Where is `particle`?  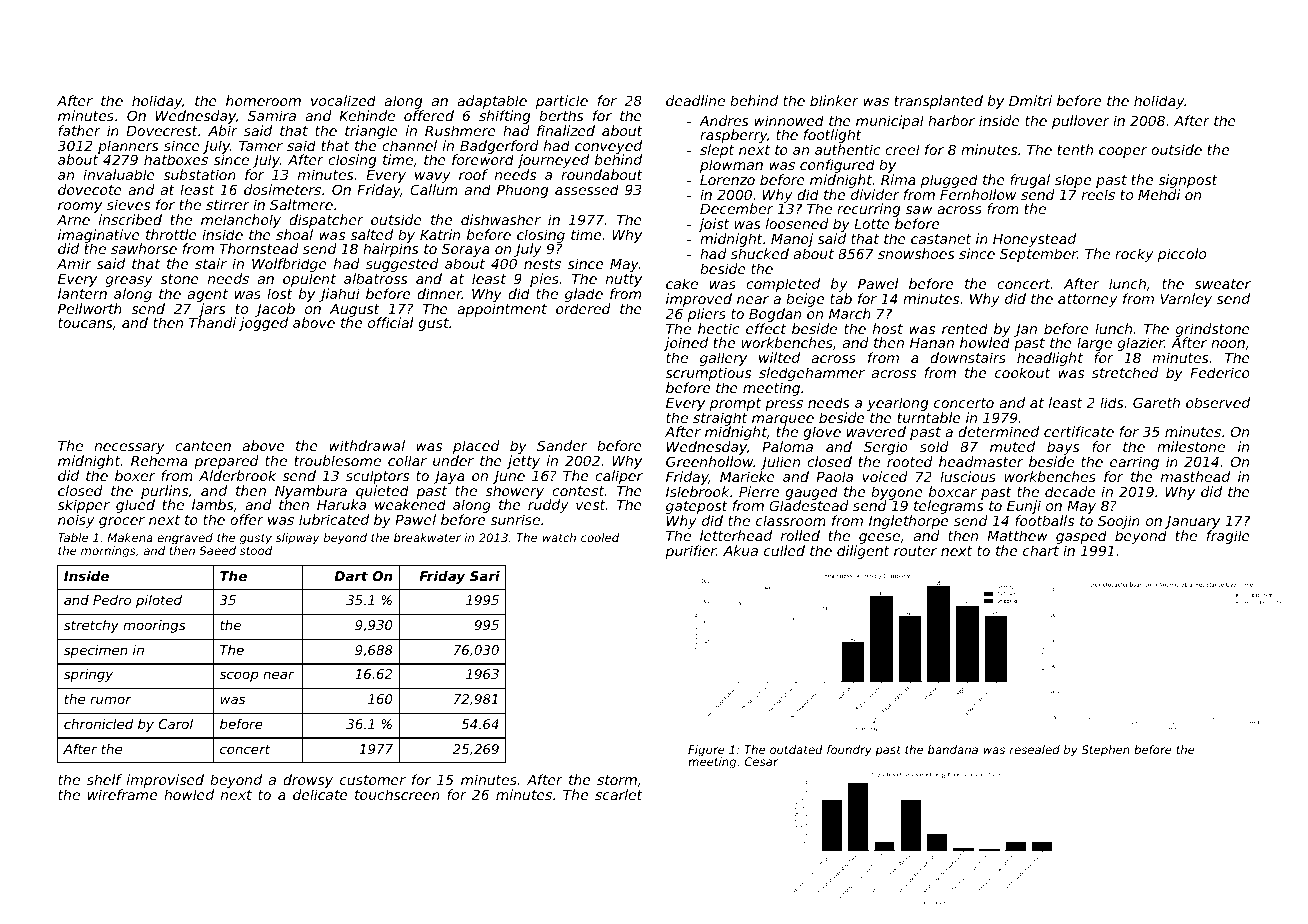 particle is located at coordinates (562, 102).
